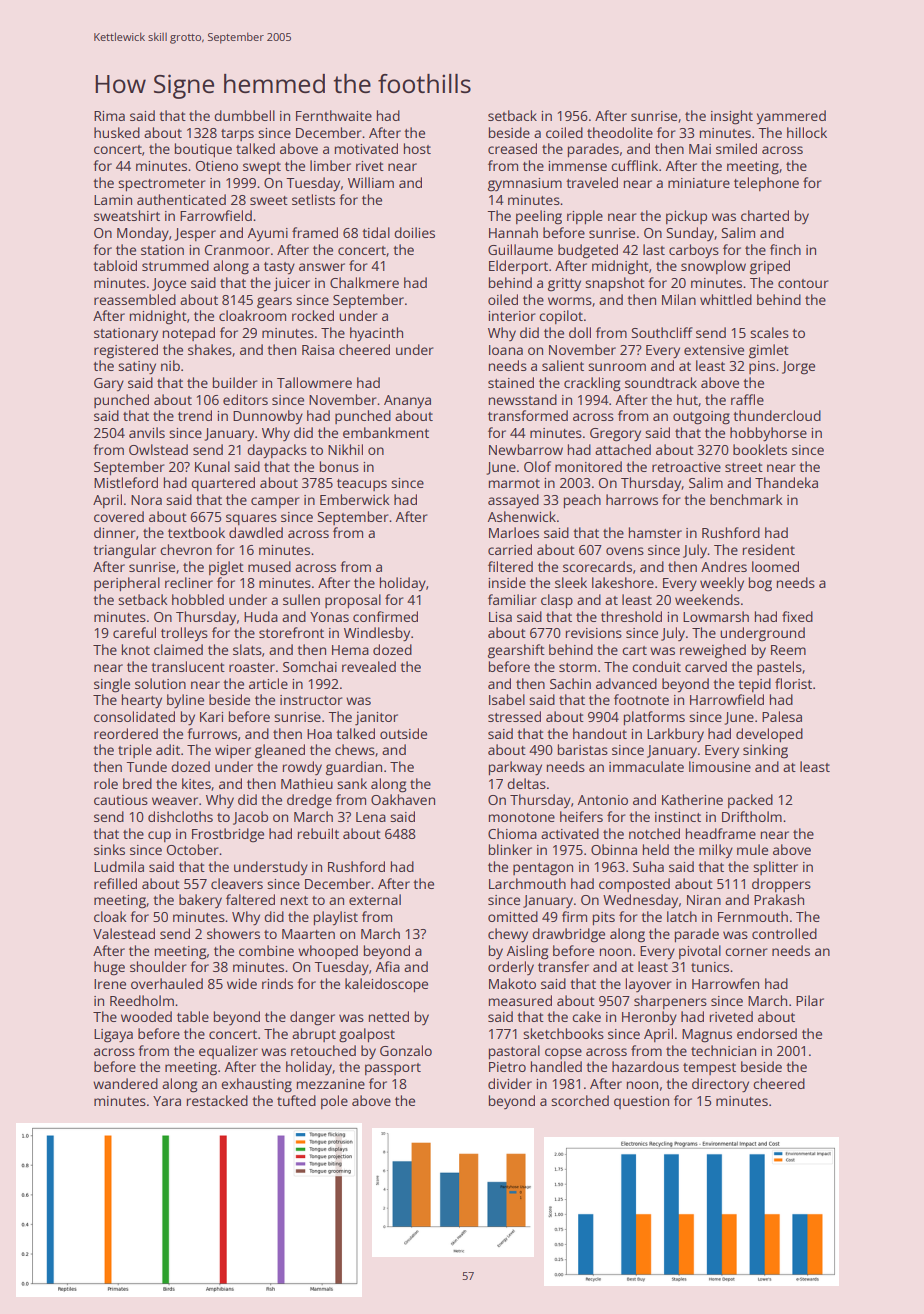 The width and height of the document is (924, 1314). What do you see at coordinates (754, 685) in the document?
I see `tepid` at bounding box center [754, 685].
